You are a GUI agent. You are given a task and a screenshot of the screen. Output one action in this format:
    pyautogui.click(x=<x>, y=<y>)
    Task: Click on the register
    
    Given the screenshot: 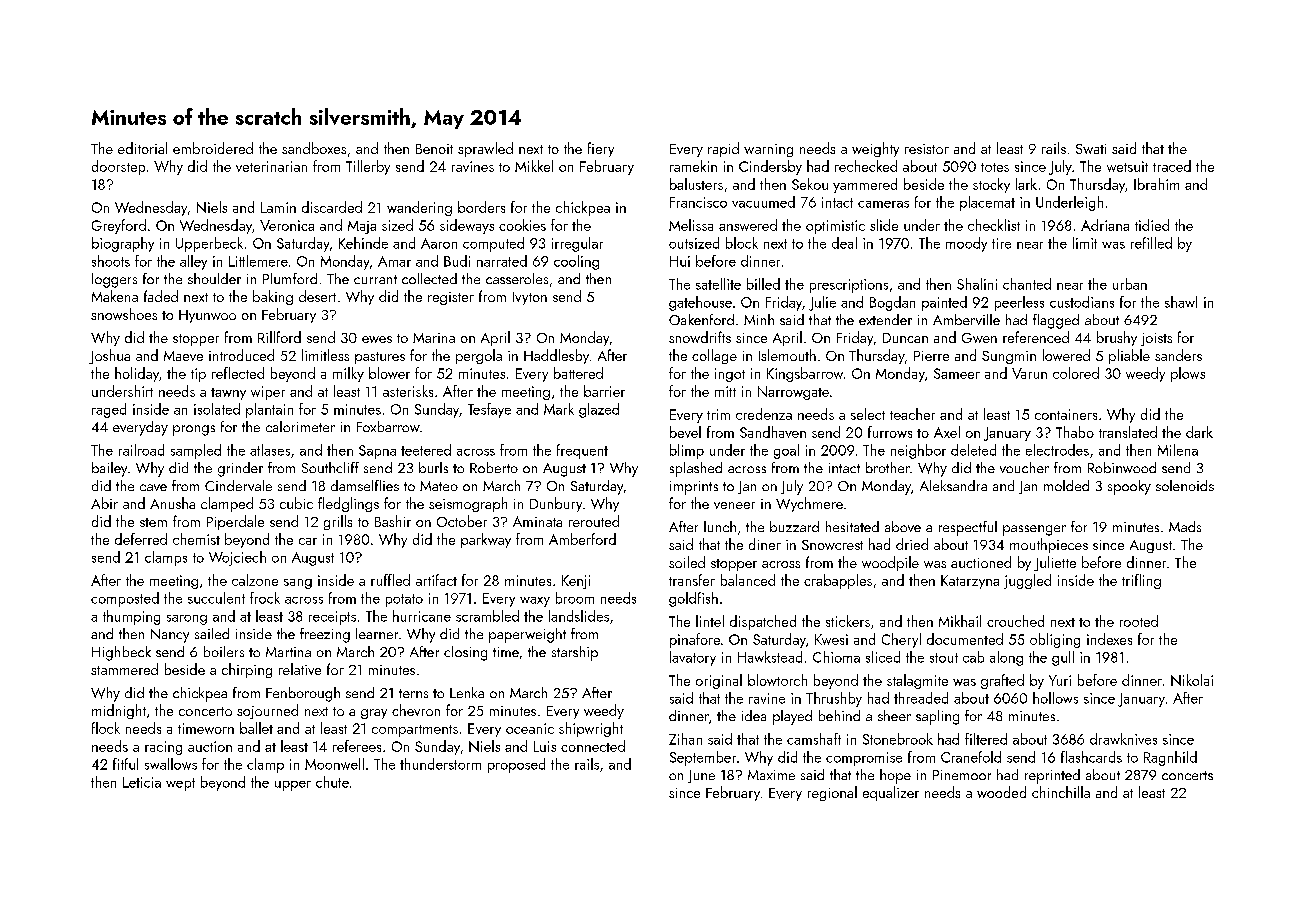 What is the action you would take?
    pyautogui.click(x=451, y=298)
